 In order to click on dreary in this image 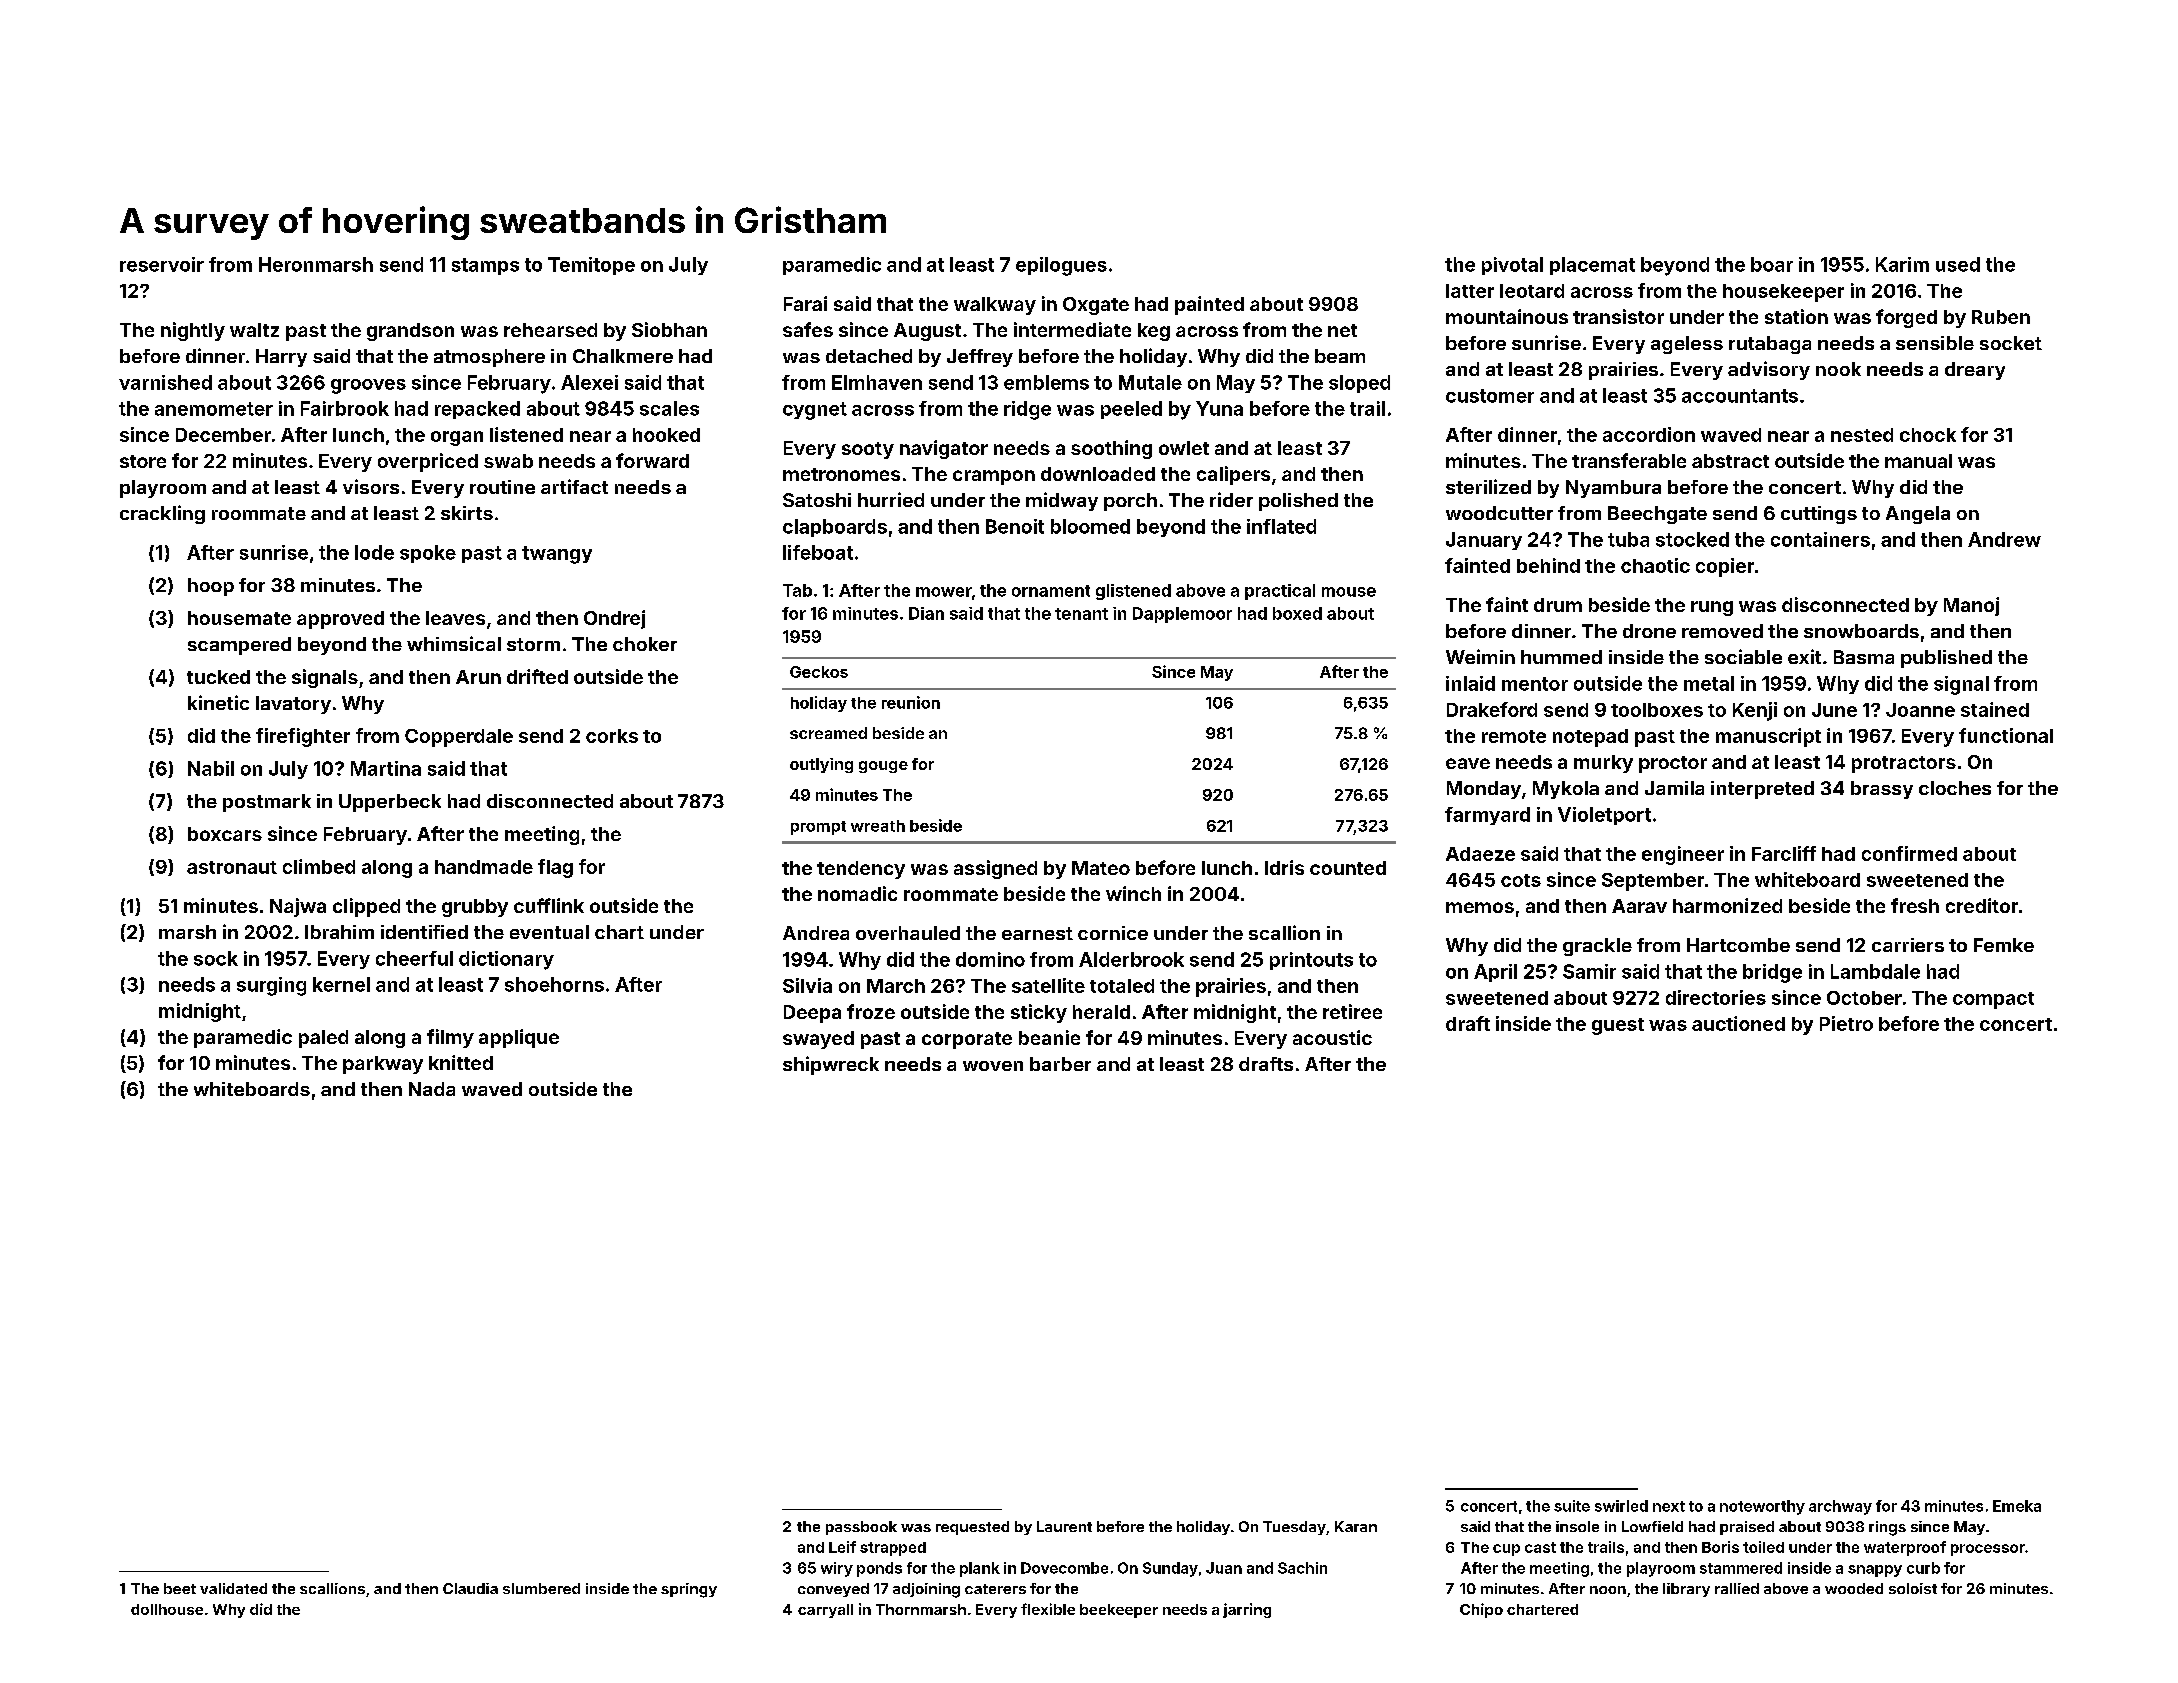, I will do `click(1975, 371)`.
